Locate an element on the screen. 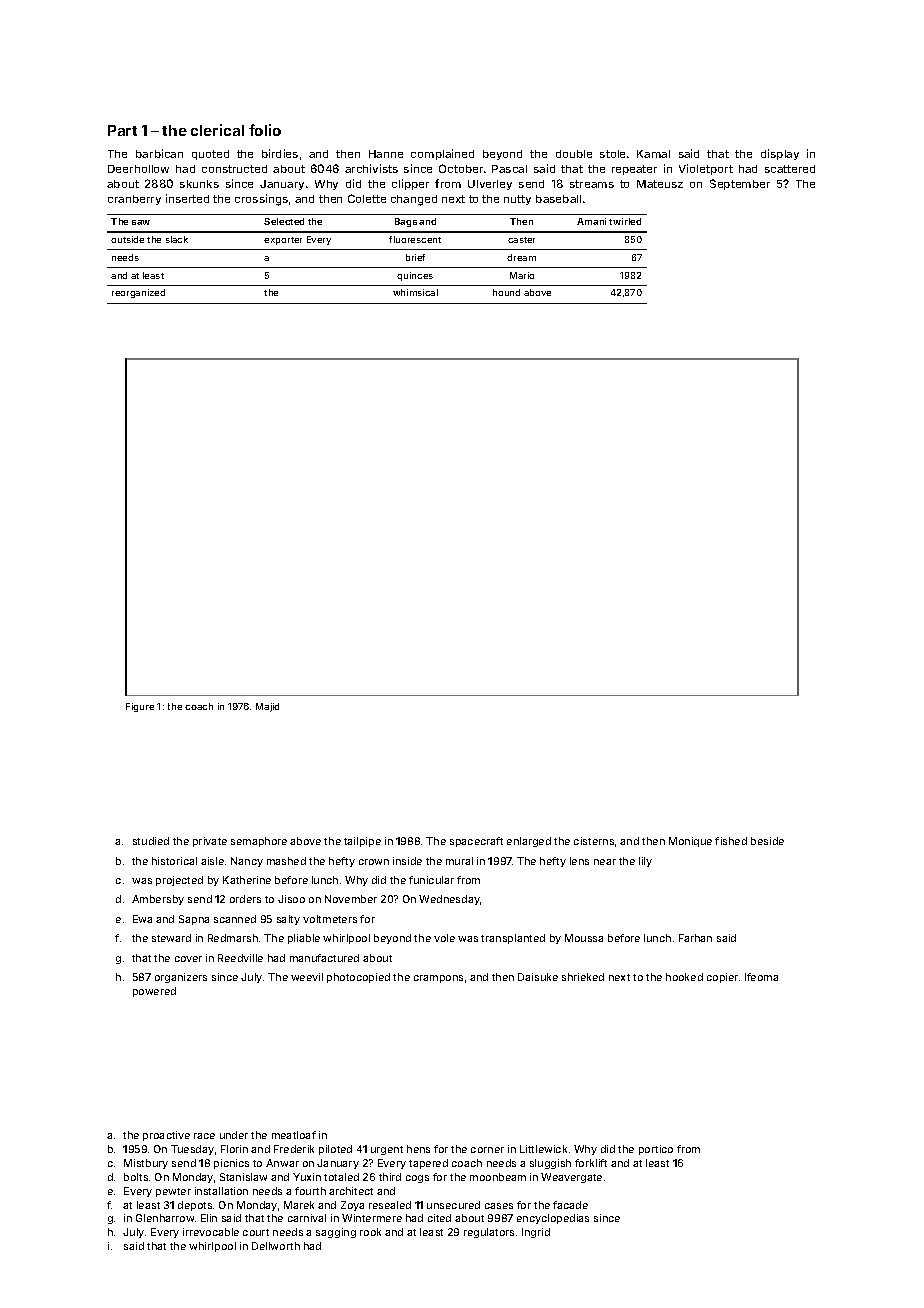 Image resolution: width=924 pixels, height=1308 pixels. enlarged is located at coordinates (529, 842).
